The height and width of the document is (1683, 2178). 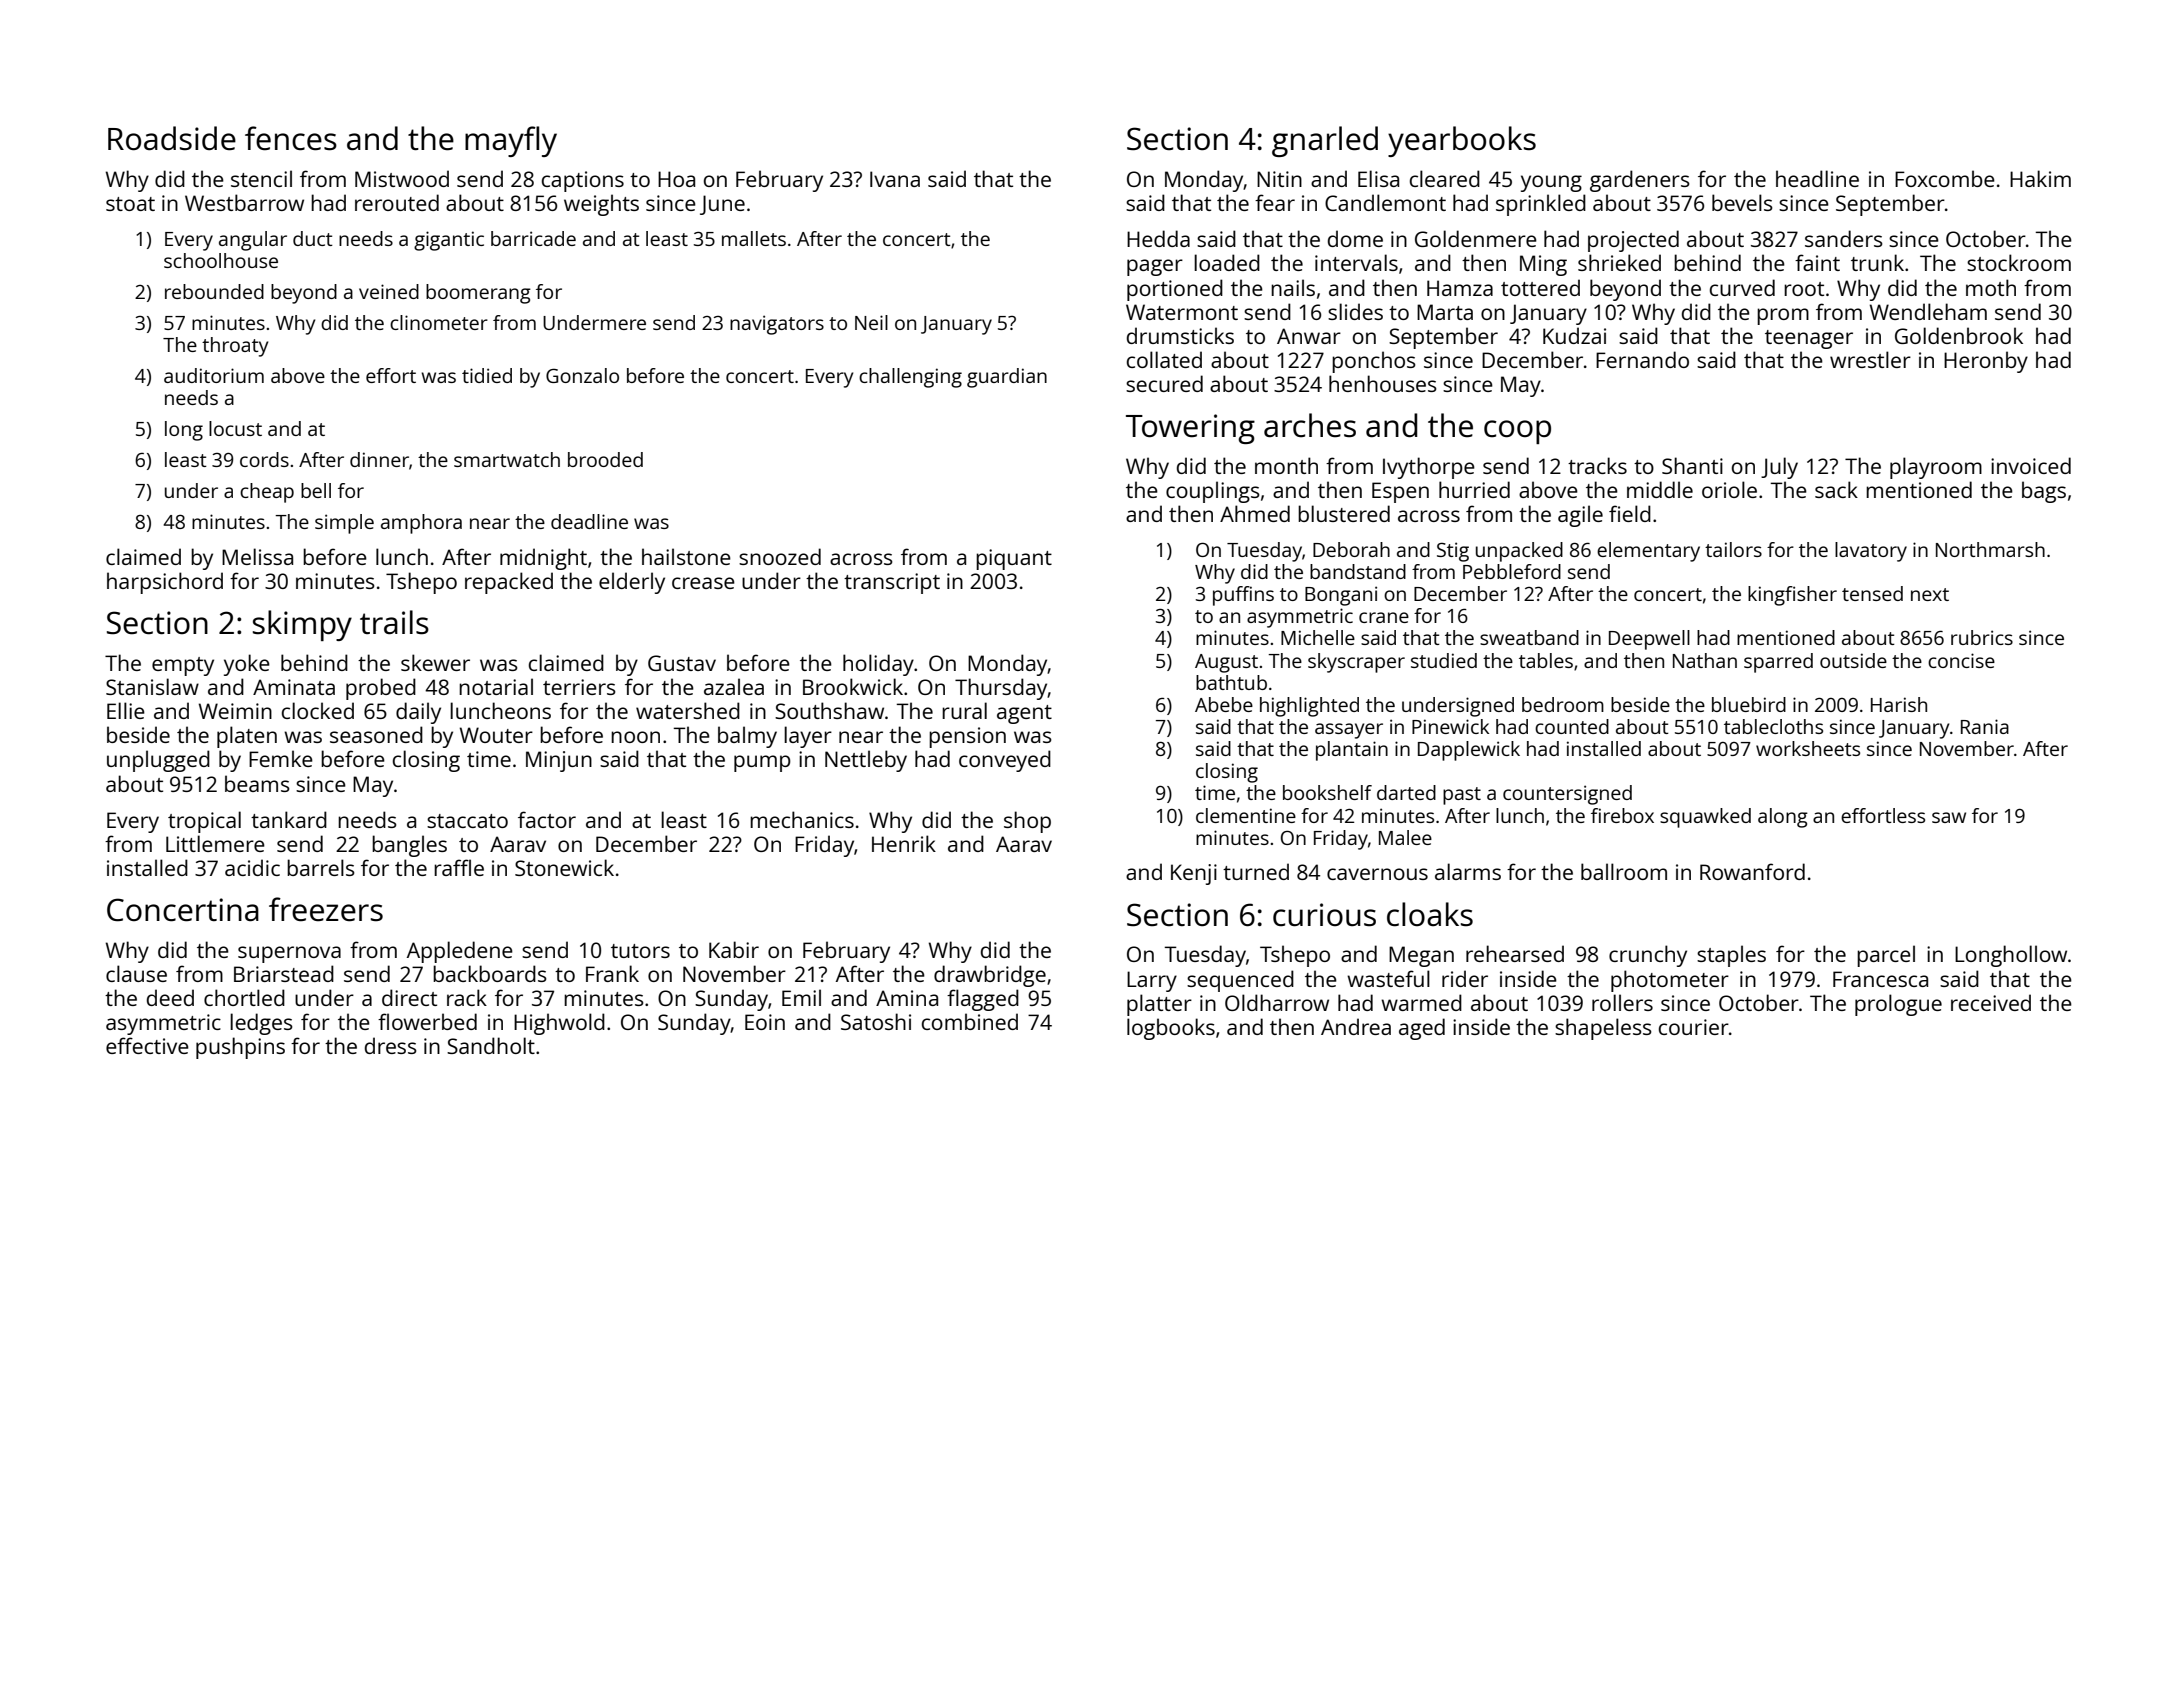 I want to click on plantain, so click(x=1352, y=751).
